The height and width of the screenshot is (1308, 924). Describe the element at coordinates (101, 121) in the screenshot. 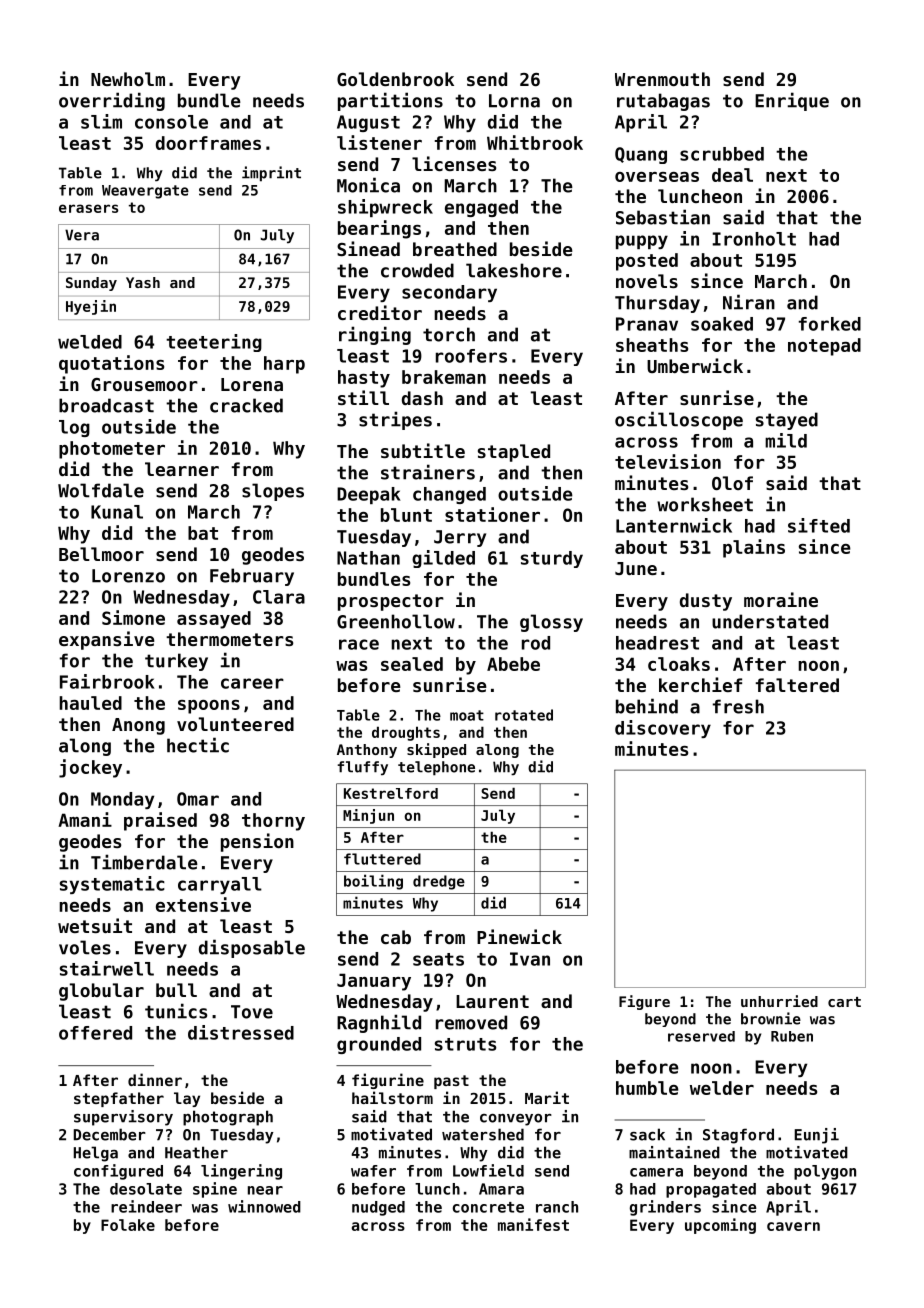

I see `slim` at that location.
